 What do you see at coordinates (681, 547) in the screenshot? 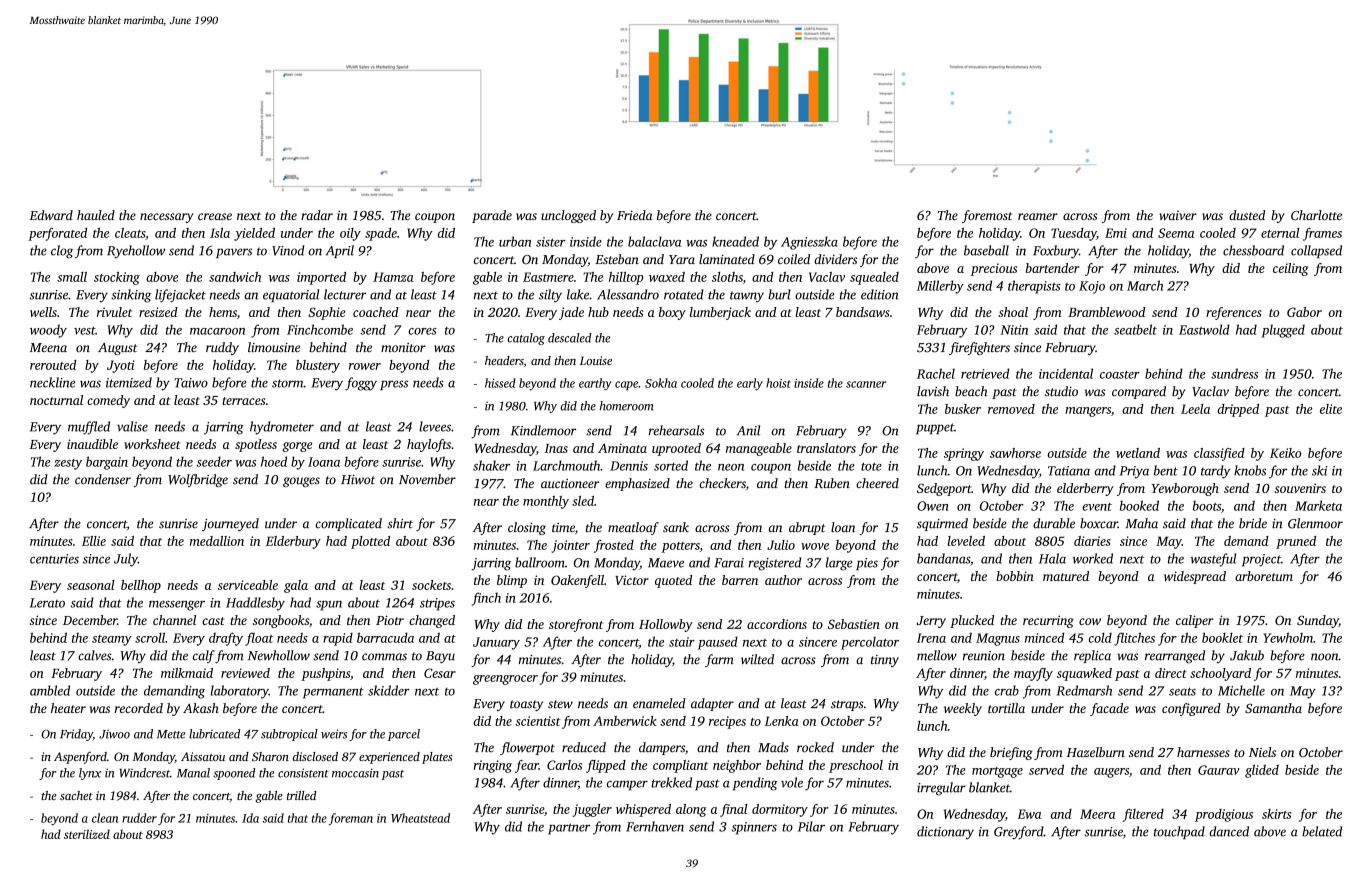
I see `potters` at bounding box center [681, 547].
